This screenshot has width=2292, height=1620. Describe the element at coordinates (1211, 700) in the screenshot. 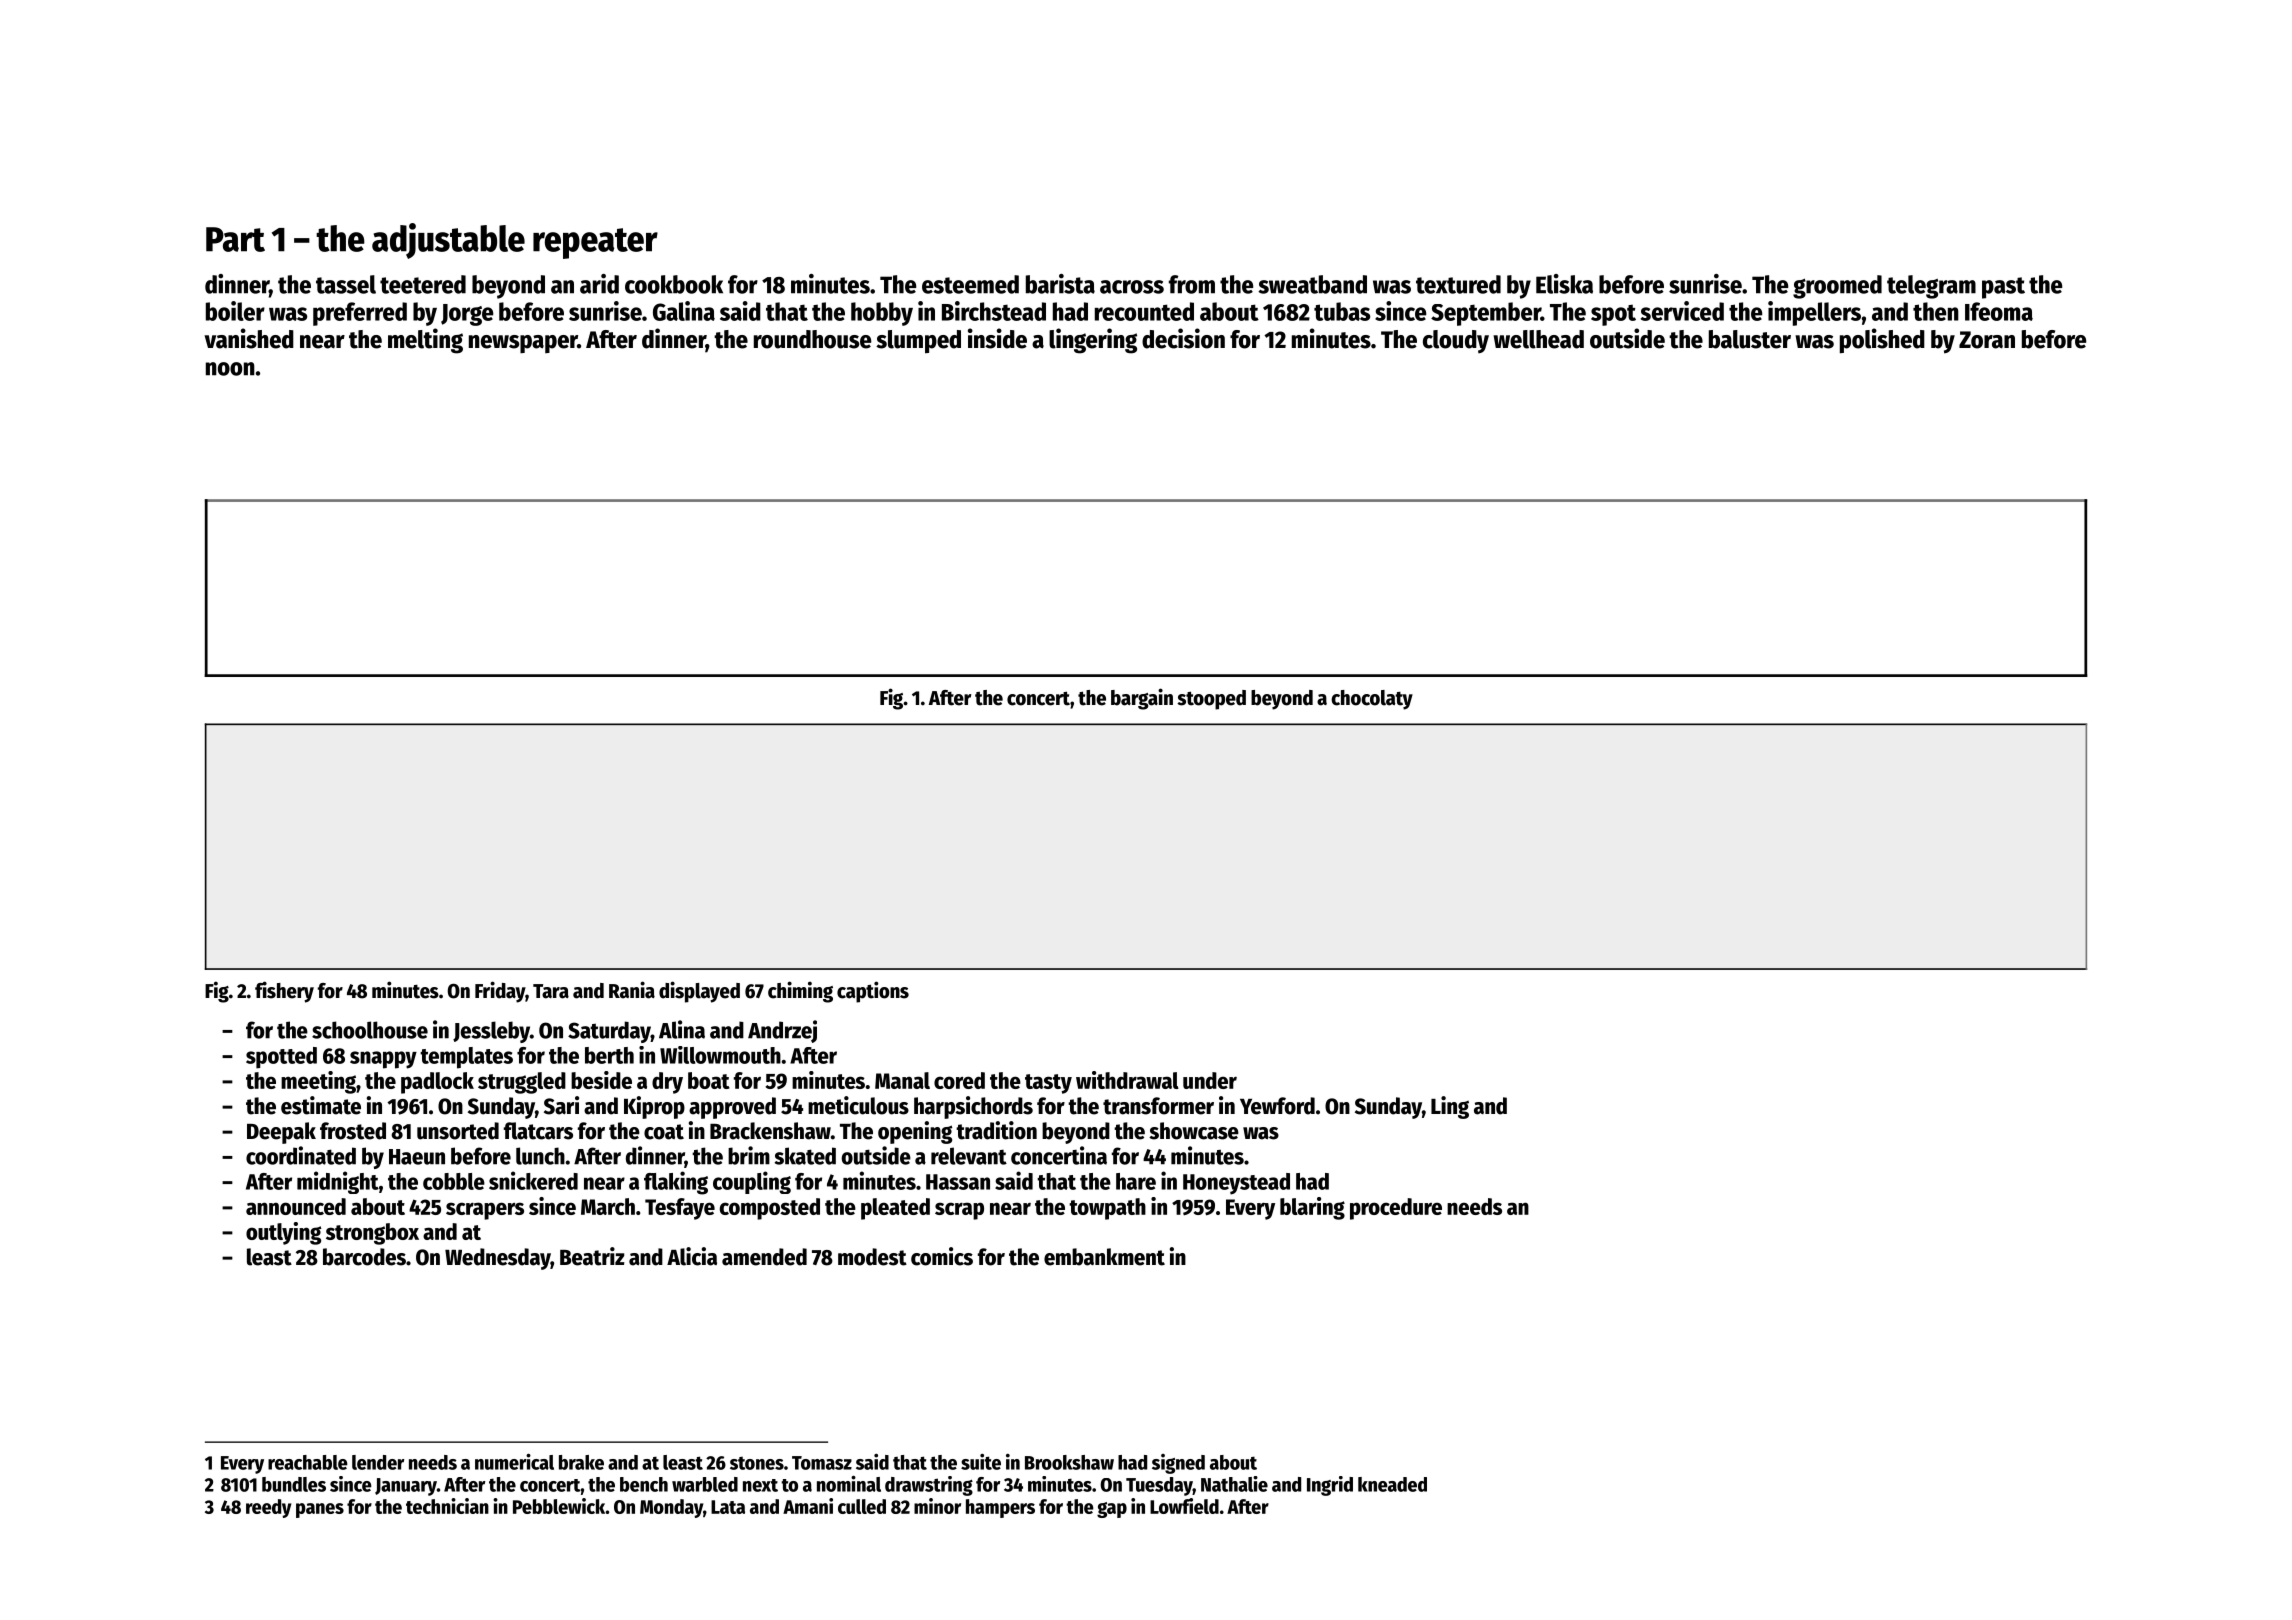

I see `stooped` at that location.
